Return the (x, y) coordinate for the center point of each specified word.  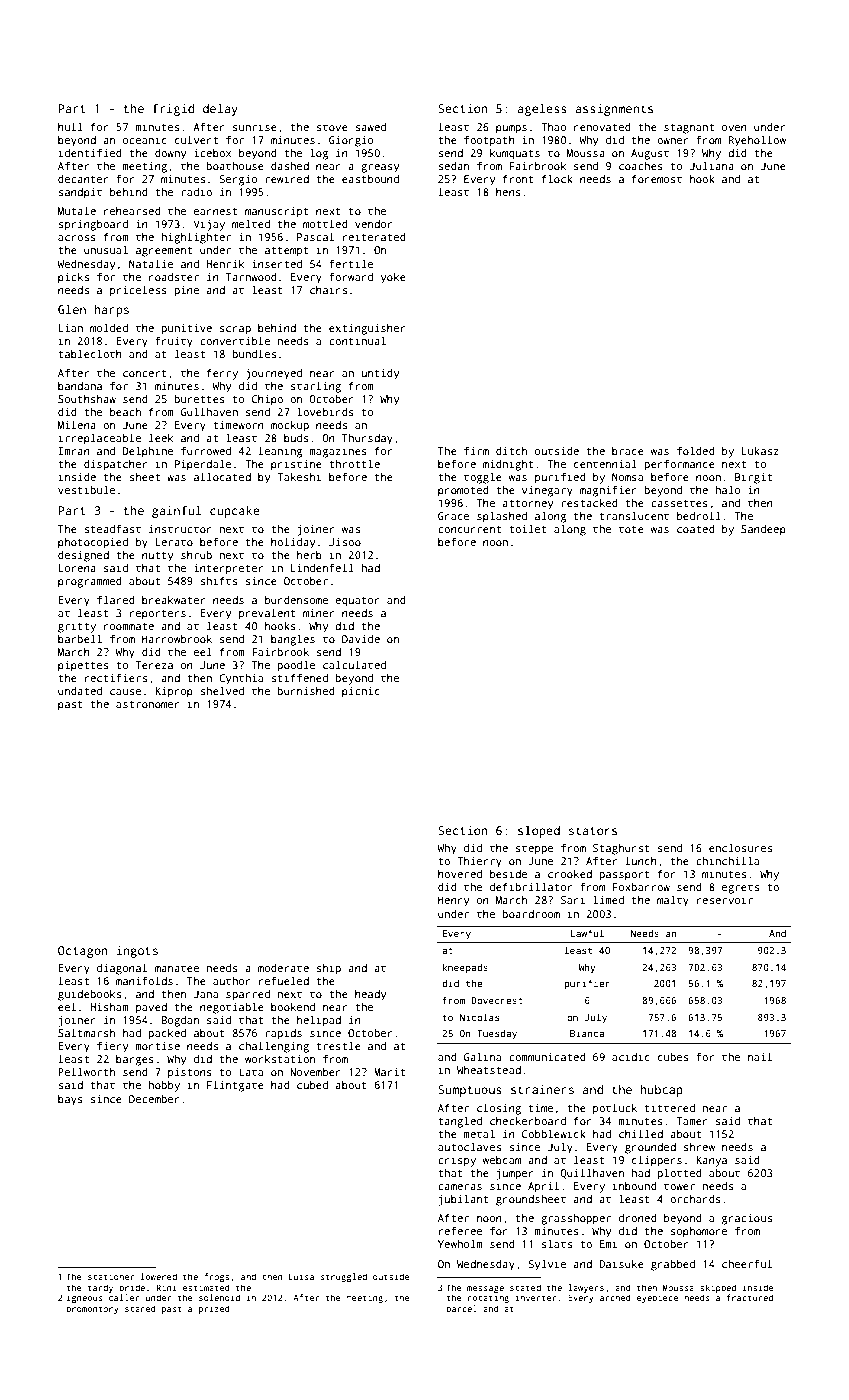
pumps (511, 129)
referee (460, 1231)
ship (328, 969)
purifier (587, 984)
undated (80, 691)
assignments (614, 110)
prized (214, 1309)
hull (70, 126)
